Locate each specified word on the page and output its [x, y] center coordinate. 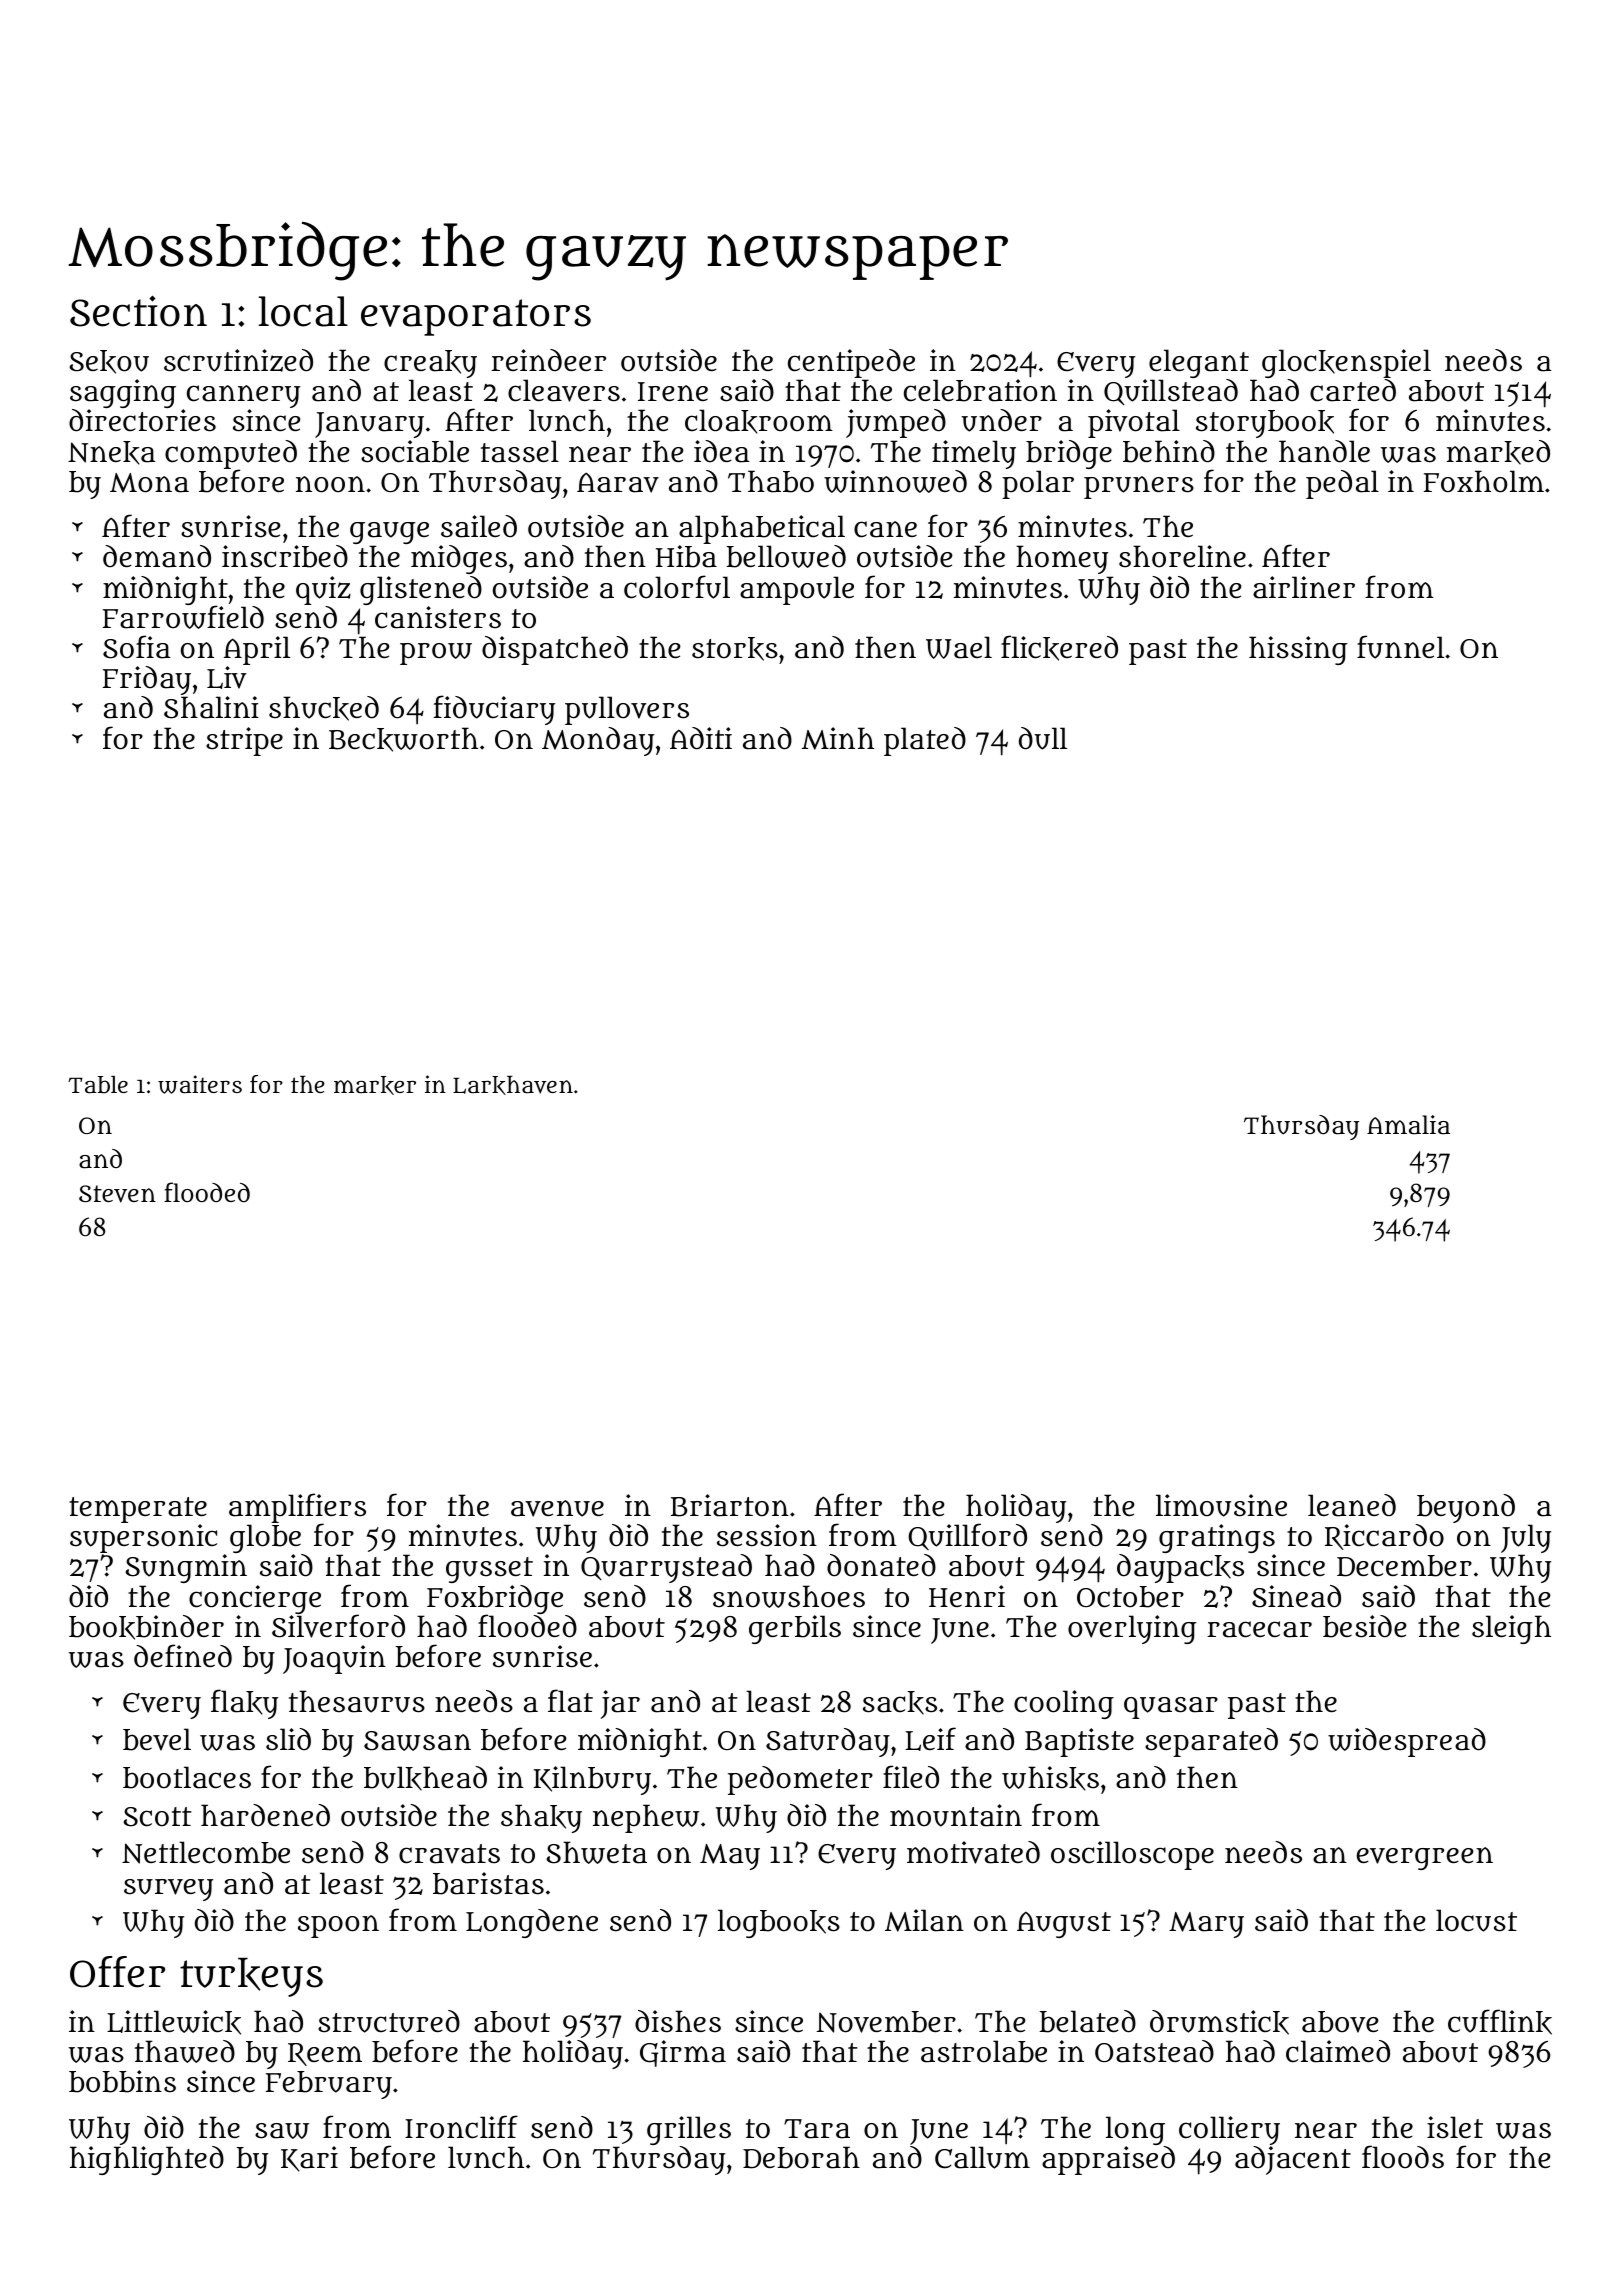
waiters [200, 1084]
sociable [415, 451]
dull [1043, 738]
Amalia [1408, 1125]
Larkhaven [513, 1085]
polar [1038, 484]
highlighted [147, 2160]
